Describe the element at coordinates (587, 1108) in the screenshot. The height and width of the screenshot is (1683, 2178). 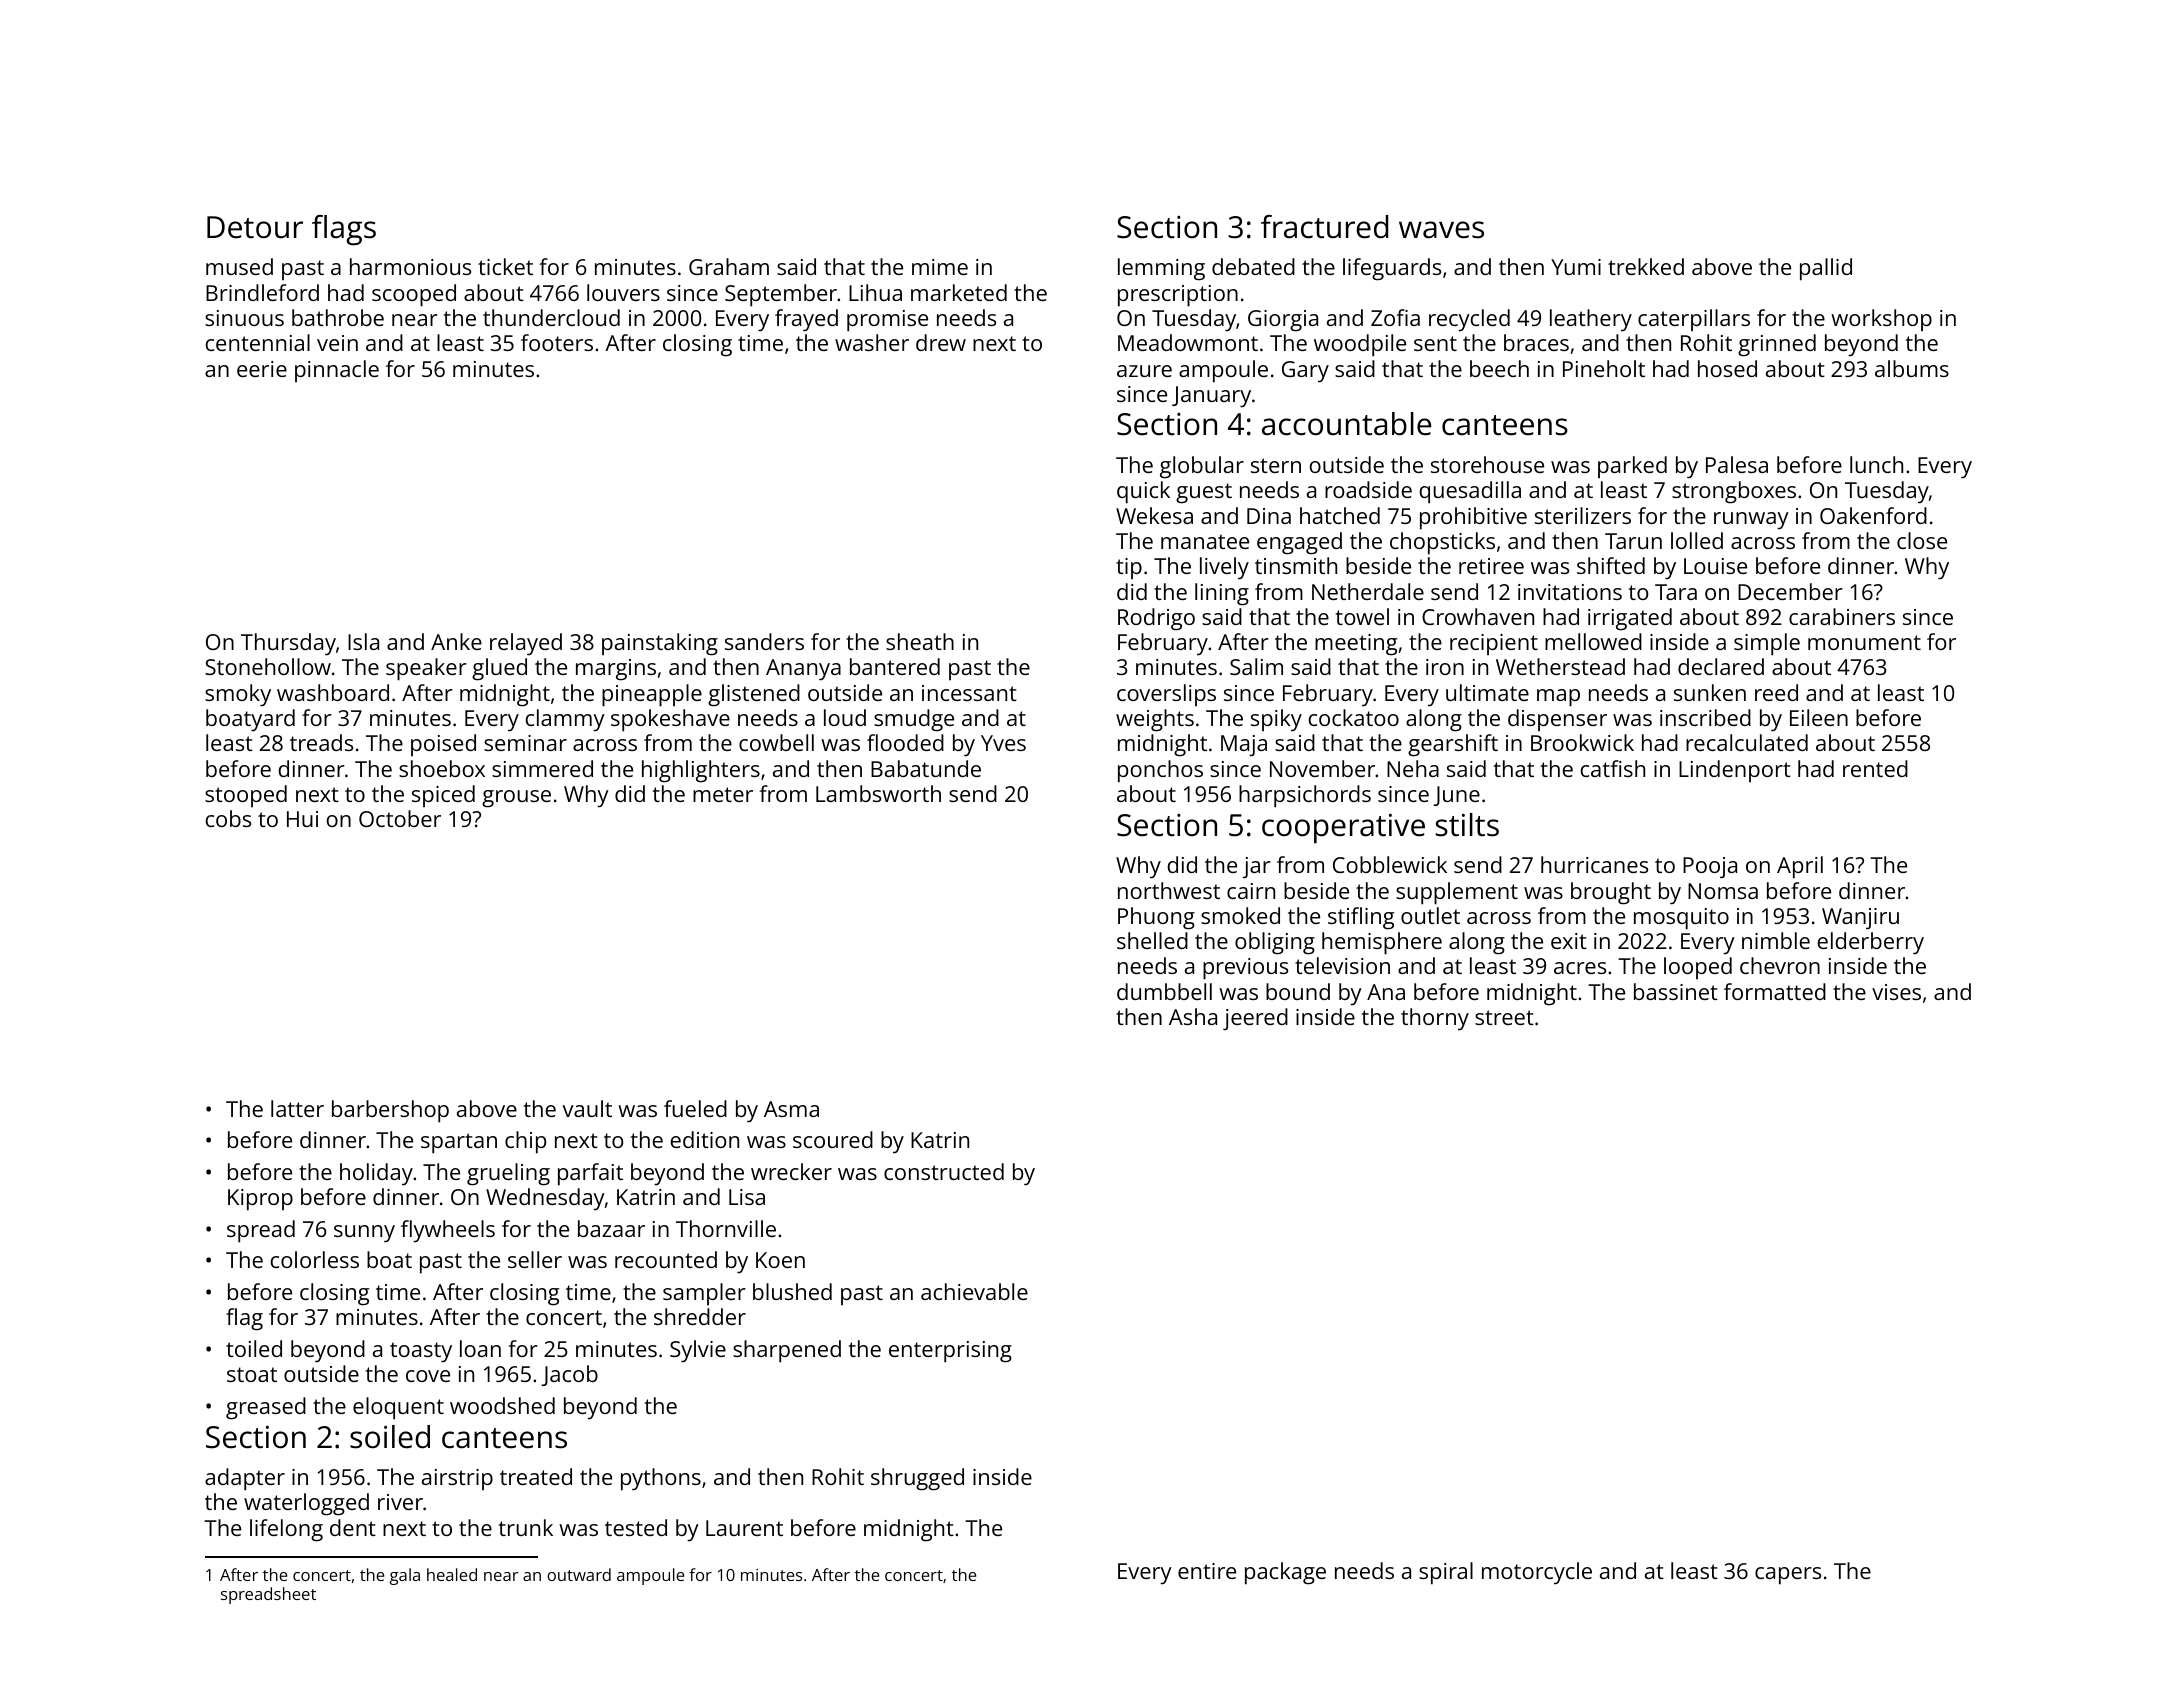
I see `vault` at that location.
